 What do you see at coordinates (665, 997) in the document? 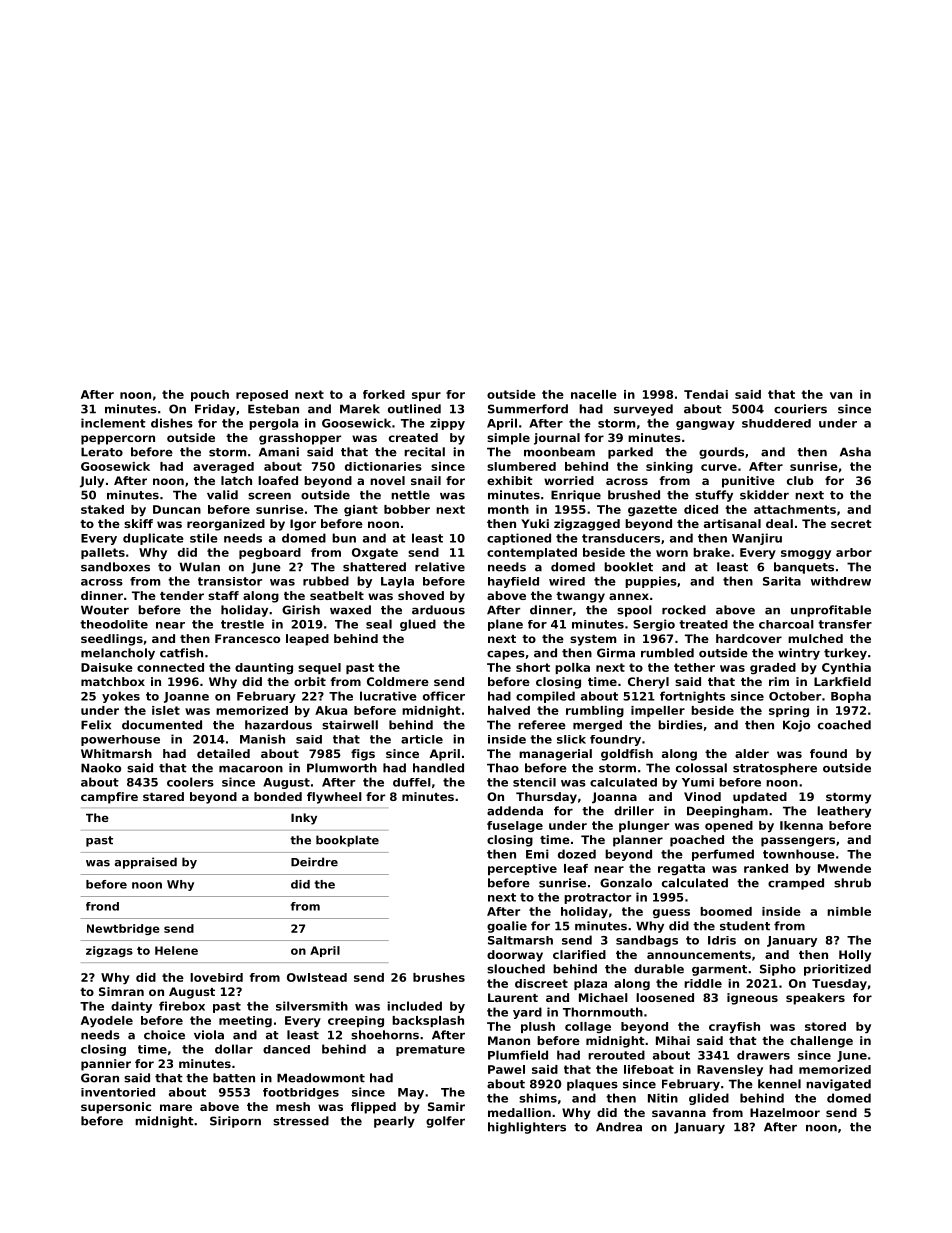
I see `loosened` at bounding box center [665, 997].
